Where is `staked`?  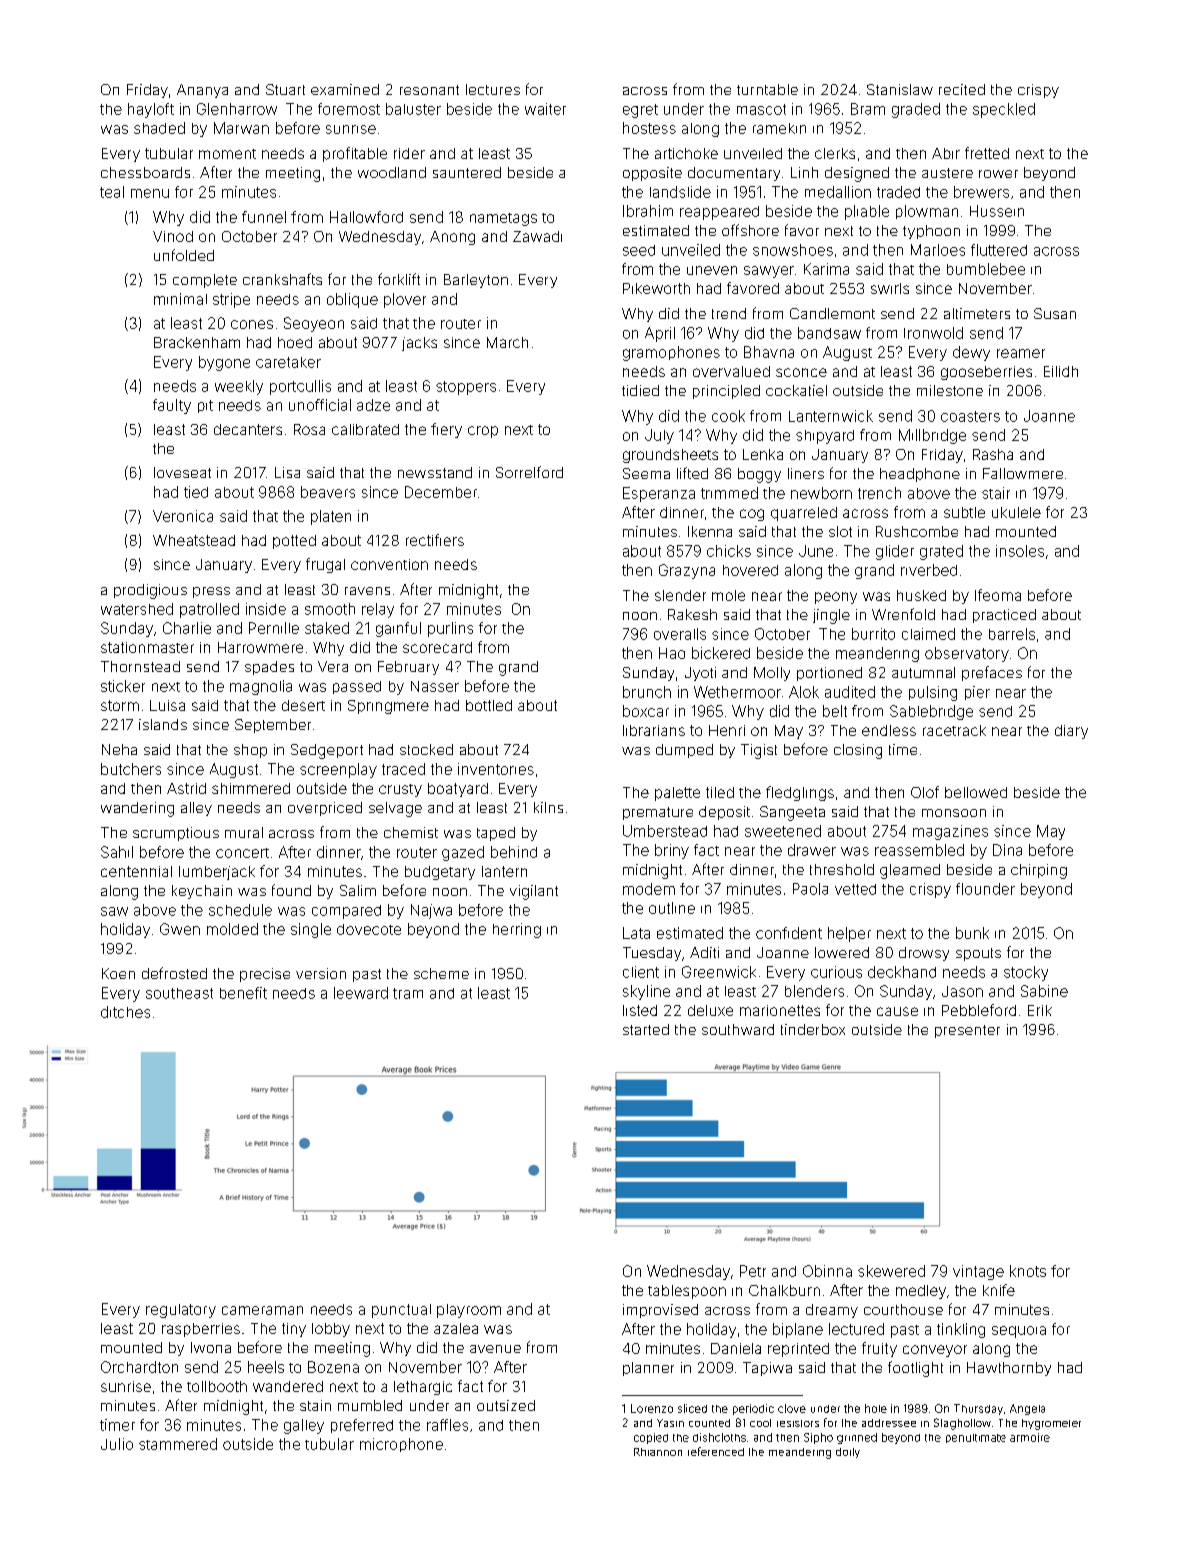
staked is located at coordinates (327, 628).
